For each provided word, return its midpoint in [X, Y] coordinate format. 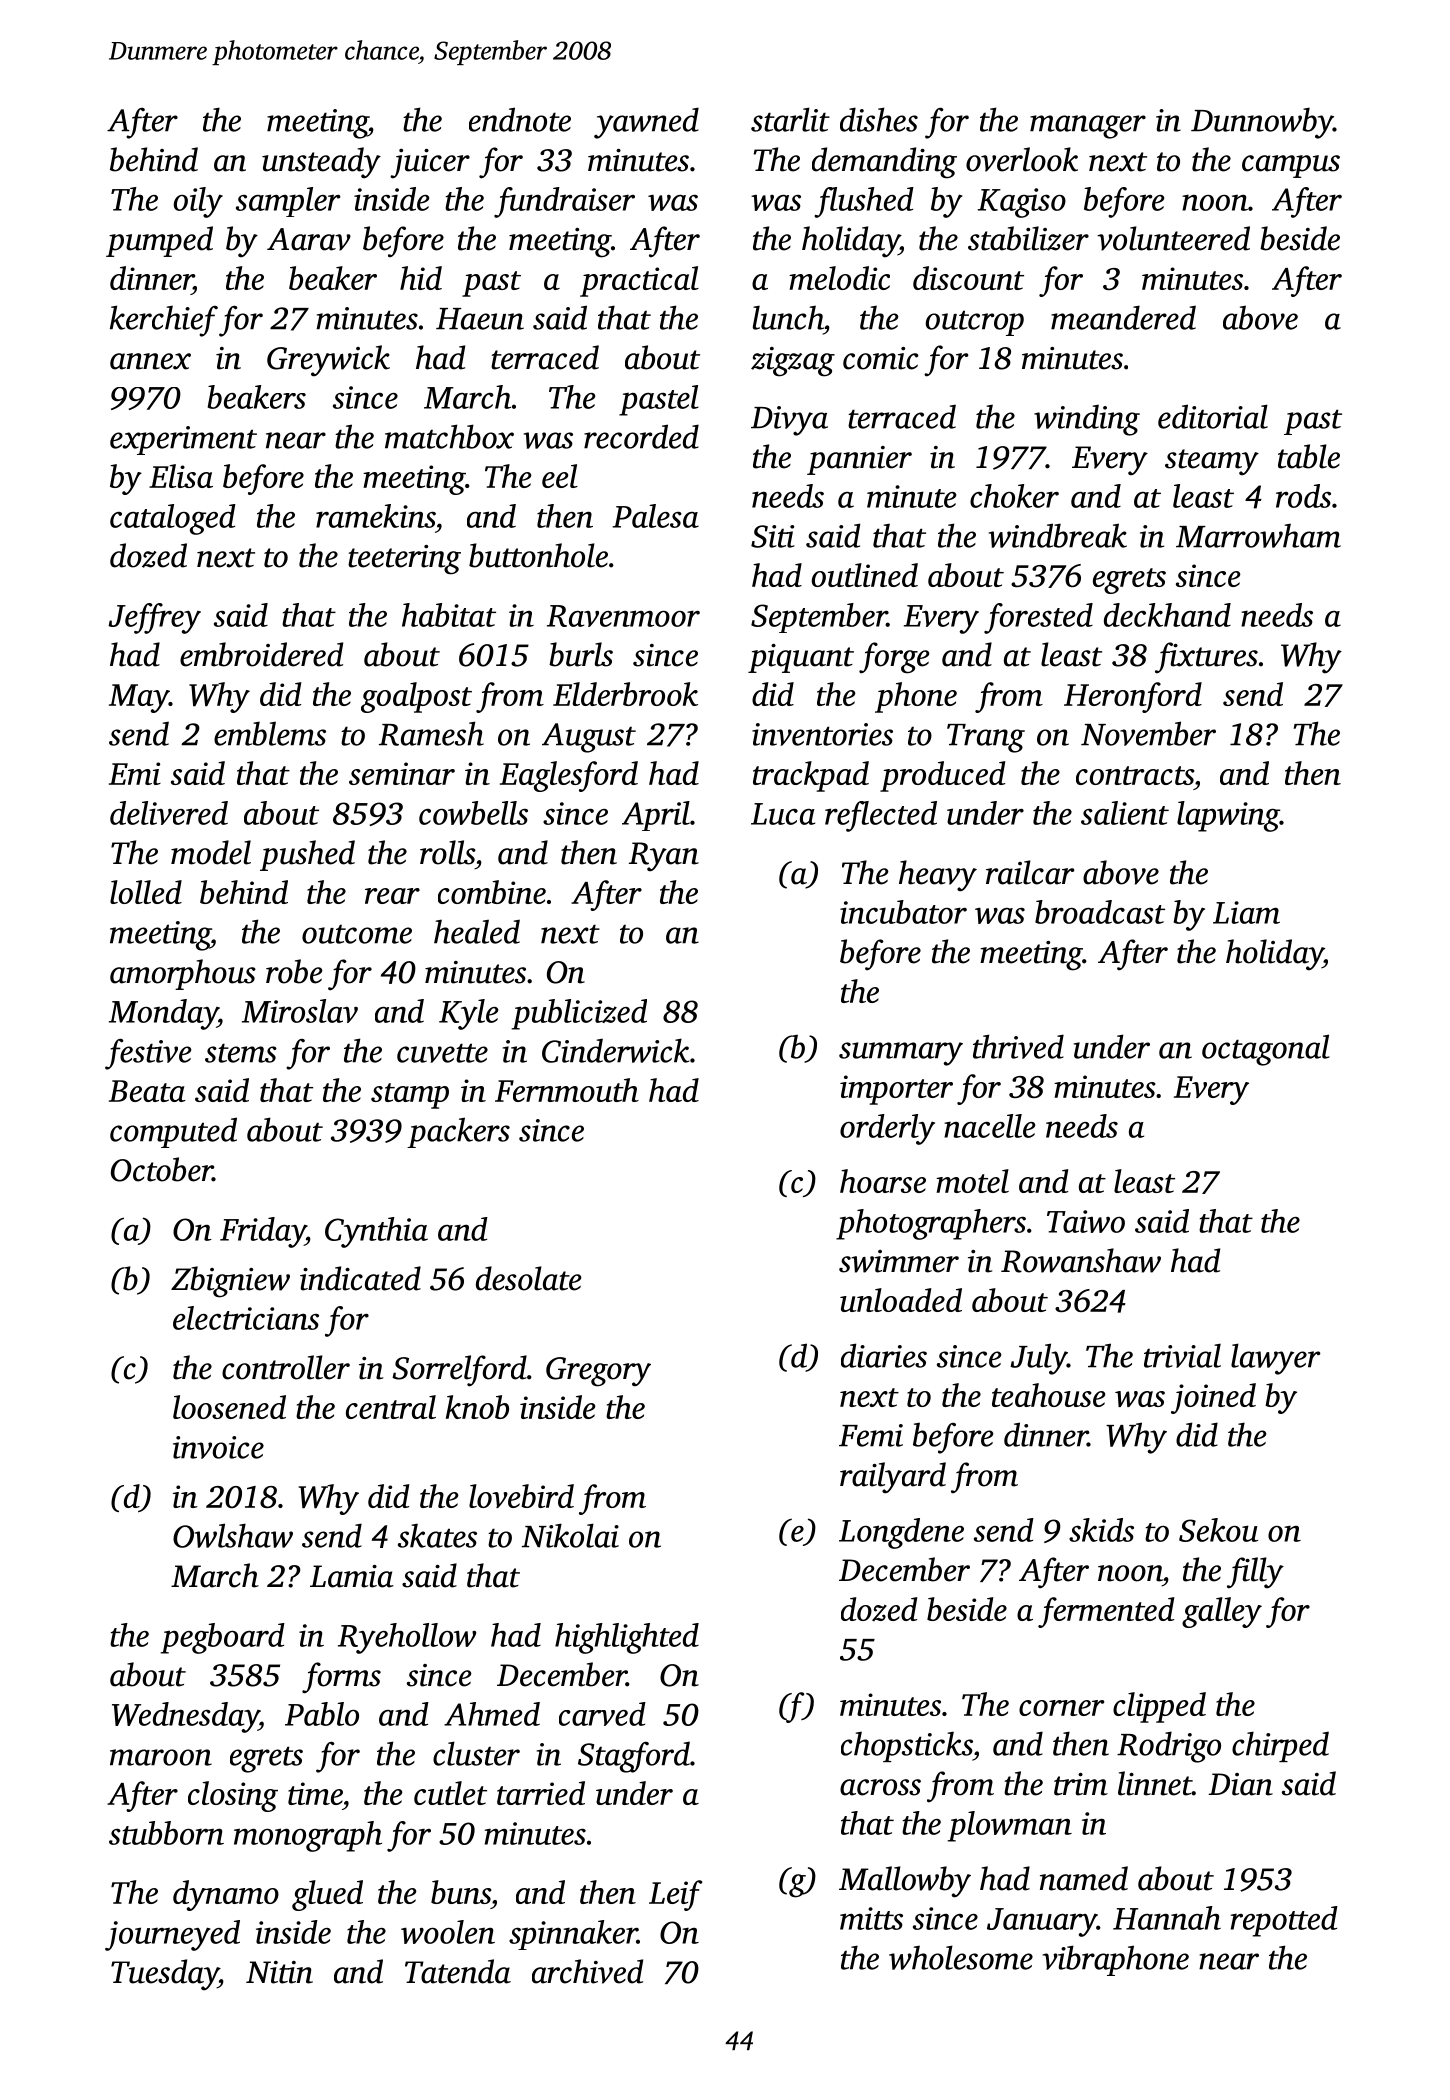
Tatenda [458, 1971]
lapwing [1228, 816]
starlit [790, 119]
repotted [1284, 1921]
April [656, 816]
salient [1125, 813]
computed [173, 1132]
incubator [903, 912]
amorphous [183, 974]
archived [587, 1971]
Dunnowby [1262, 123]
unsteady [321, 163]
